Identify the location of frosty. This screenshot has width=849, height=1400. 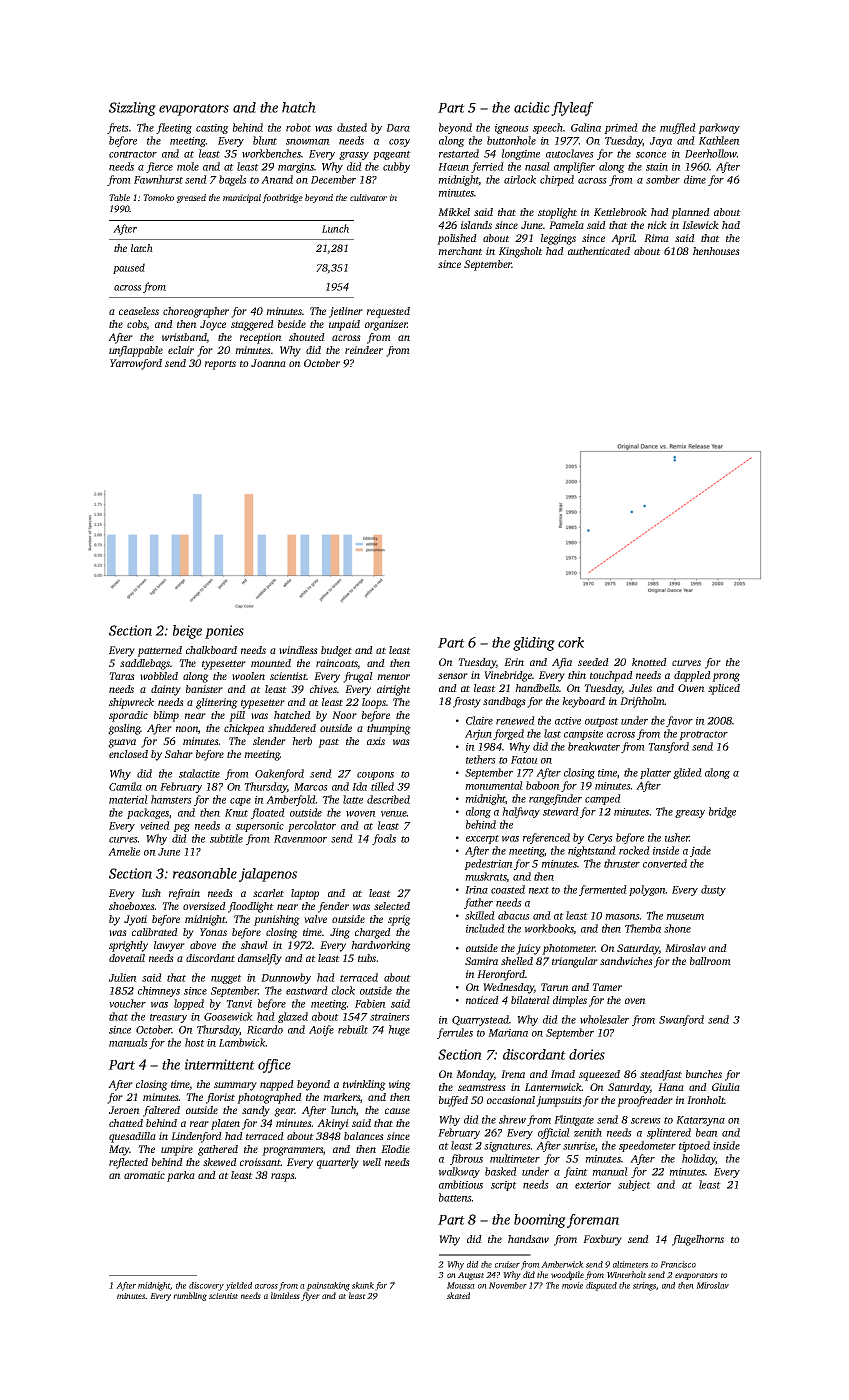
(467, 702).
